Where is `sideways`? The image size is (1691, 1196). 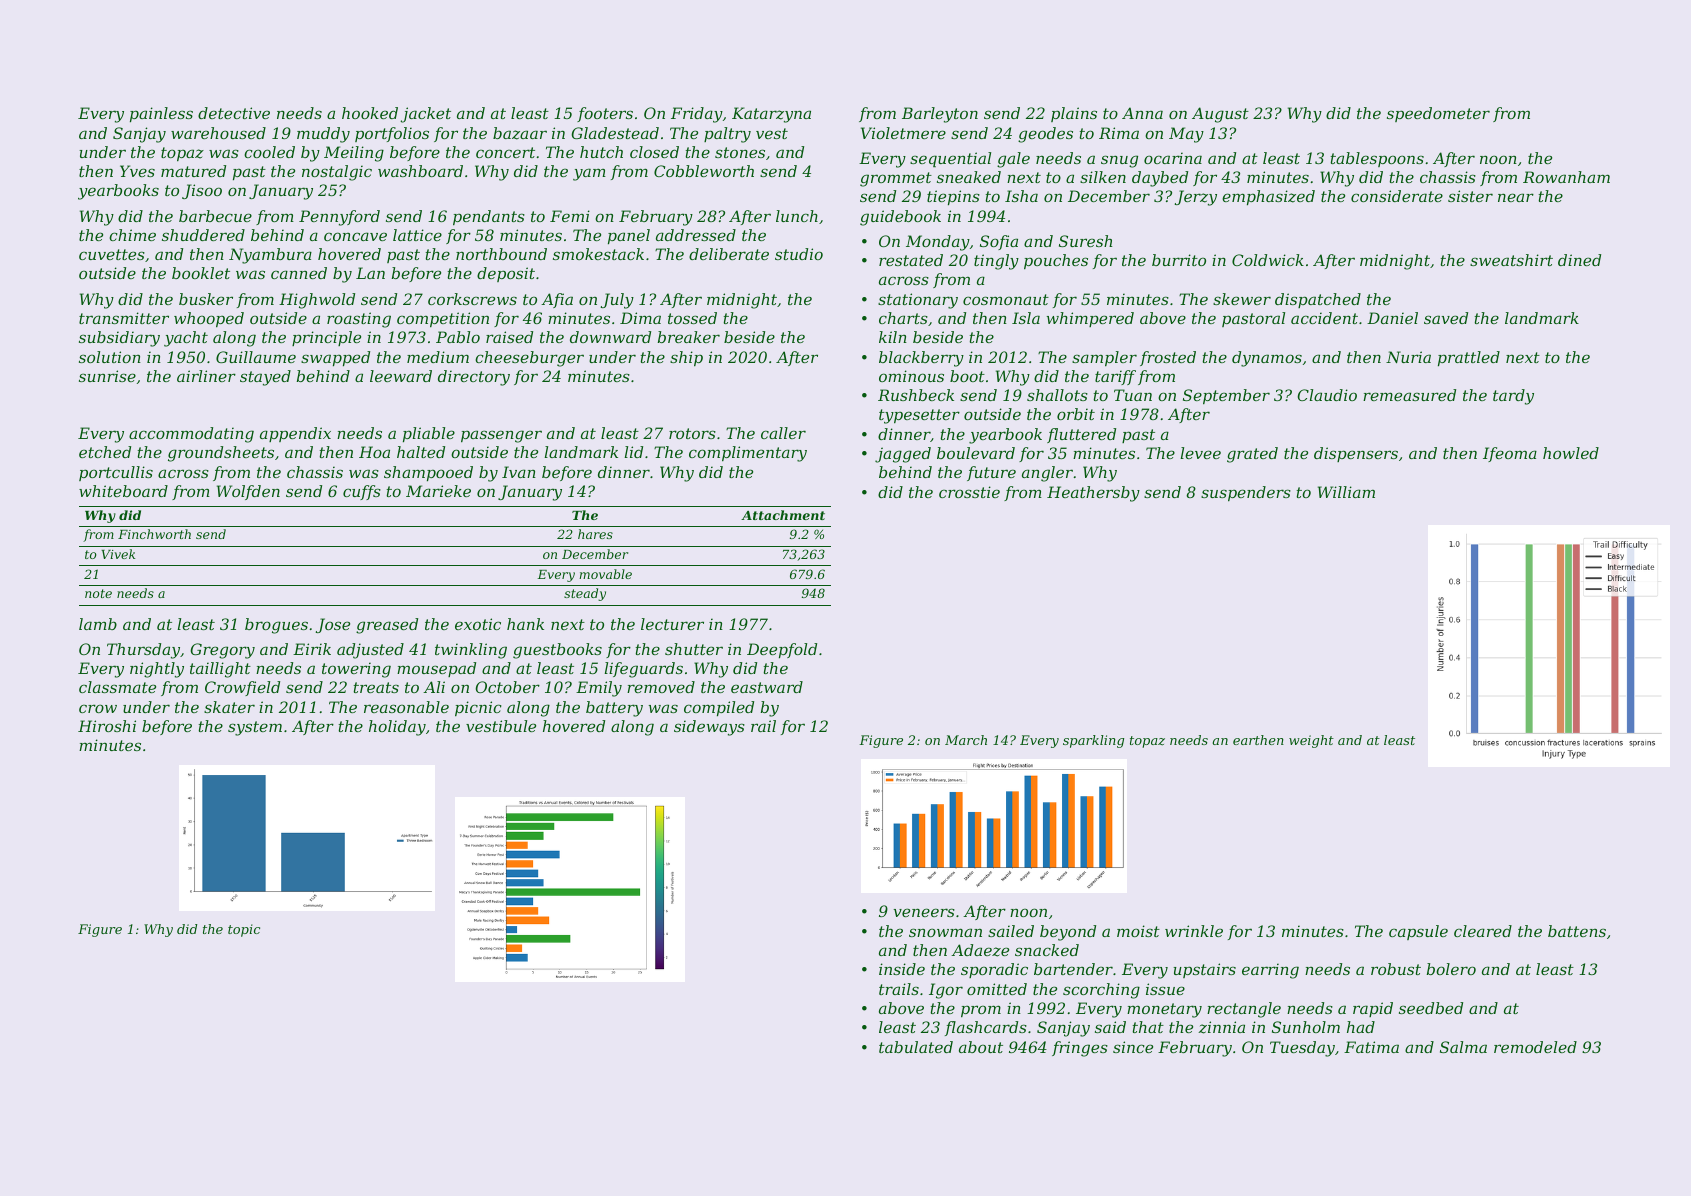
sideways is located at coordinates (709, 728).
